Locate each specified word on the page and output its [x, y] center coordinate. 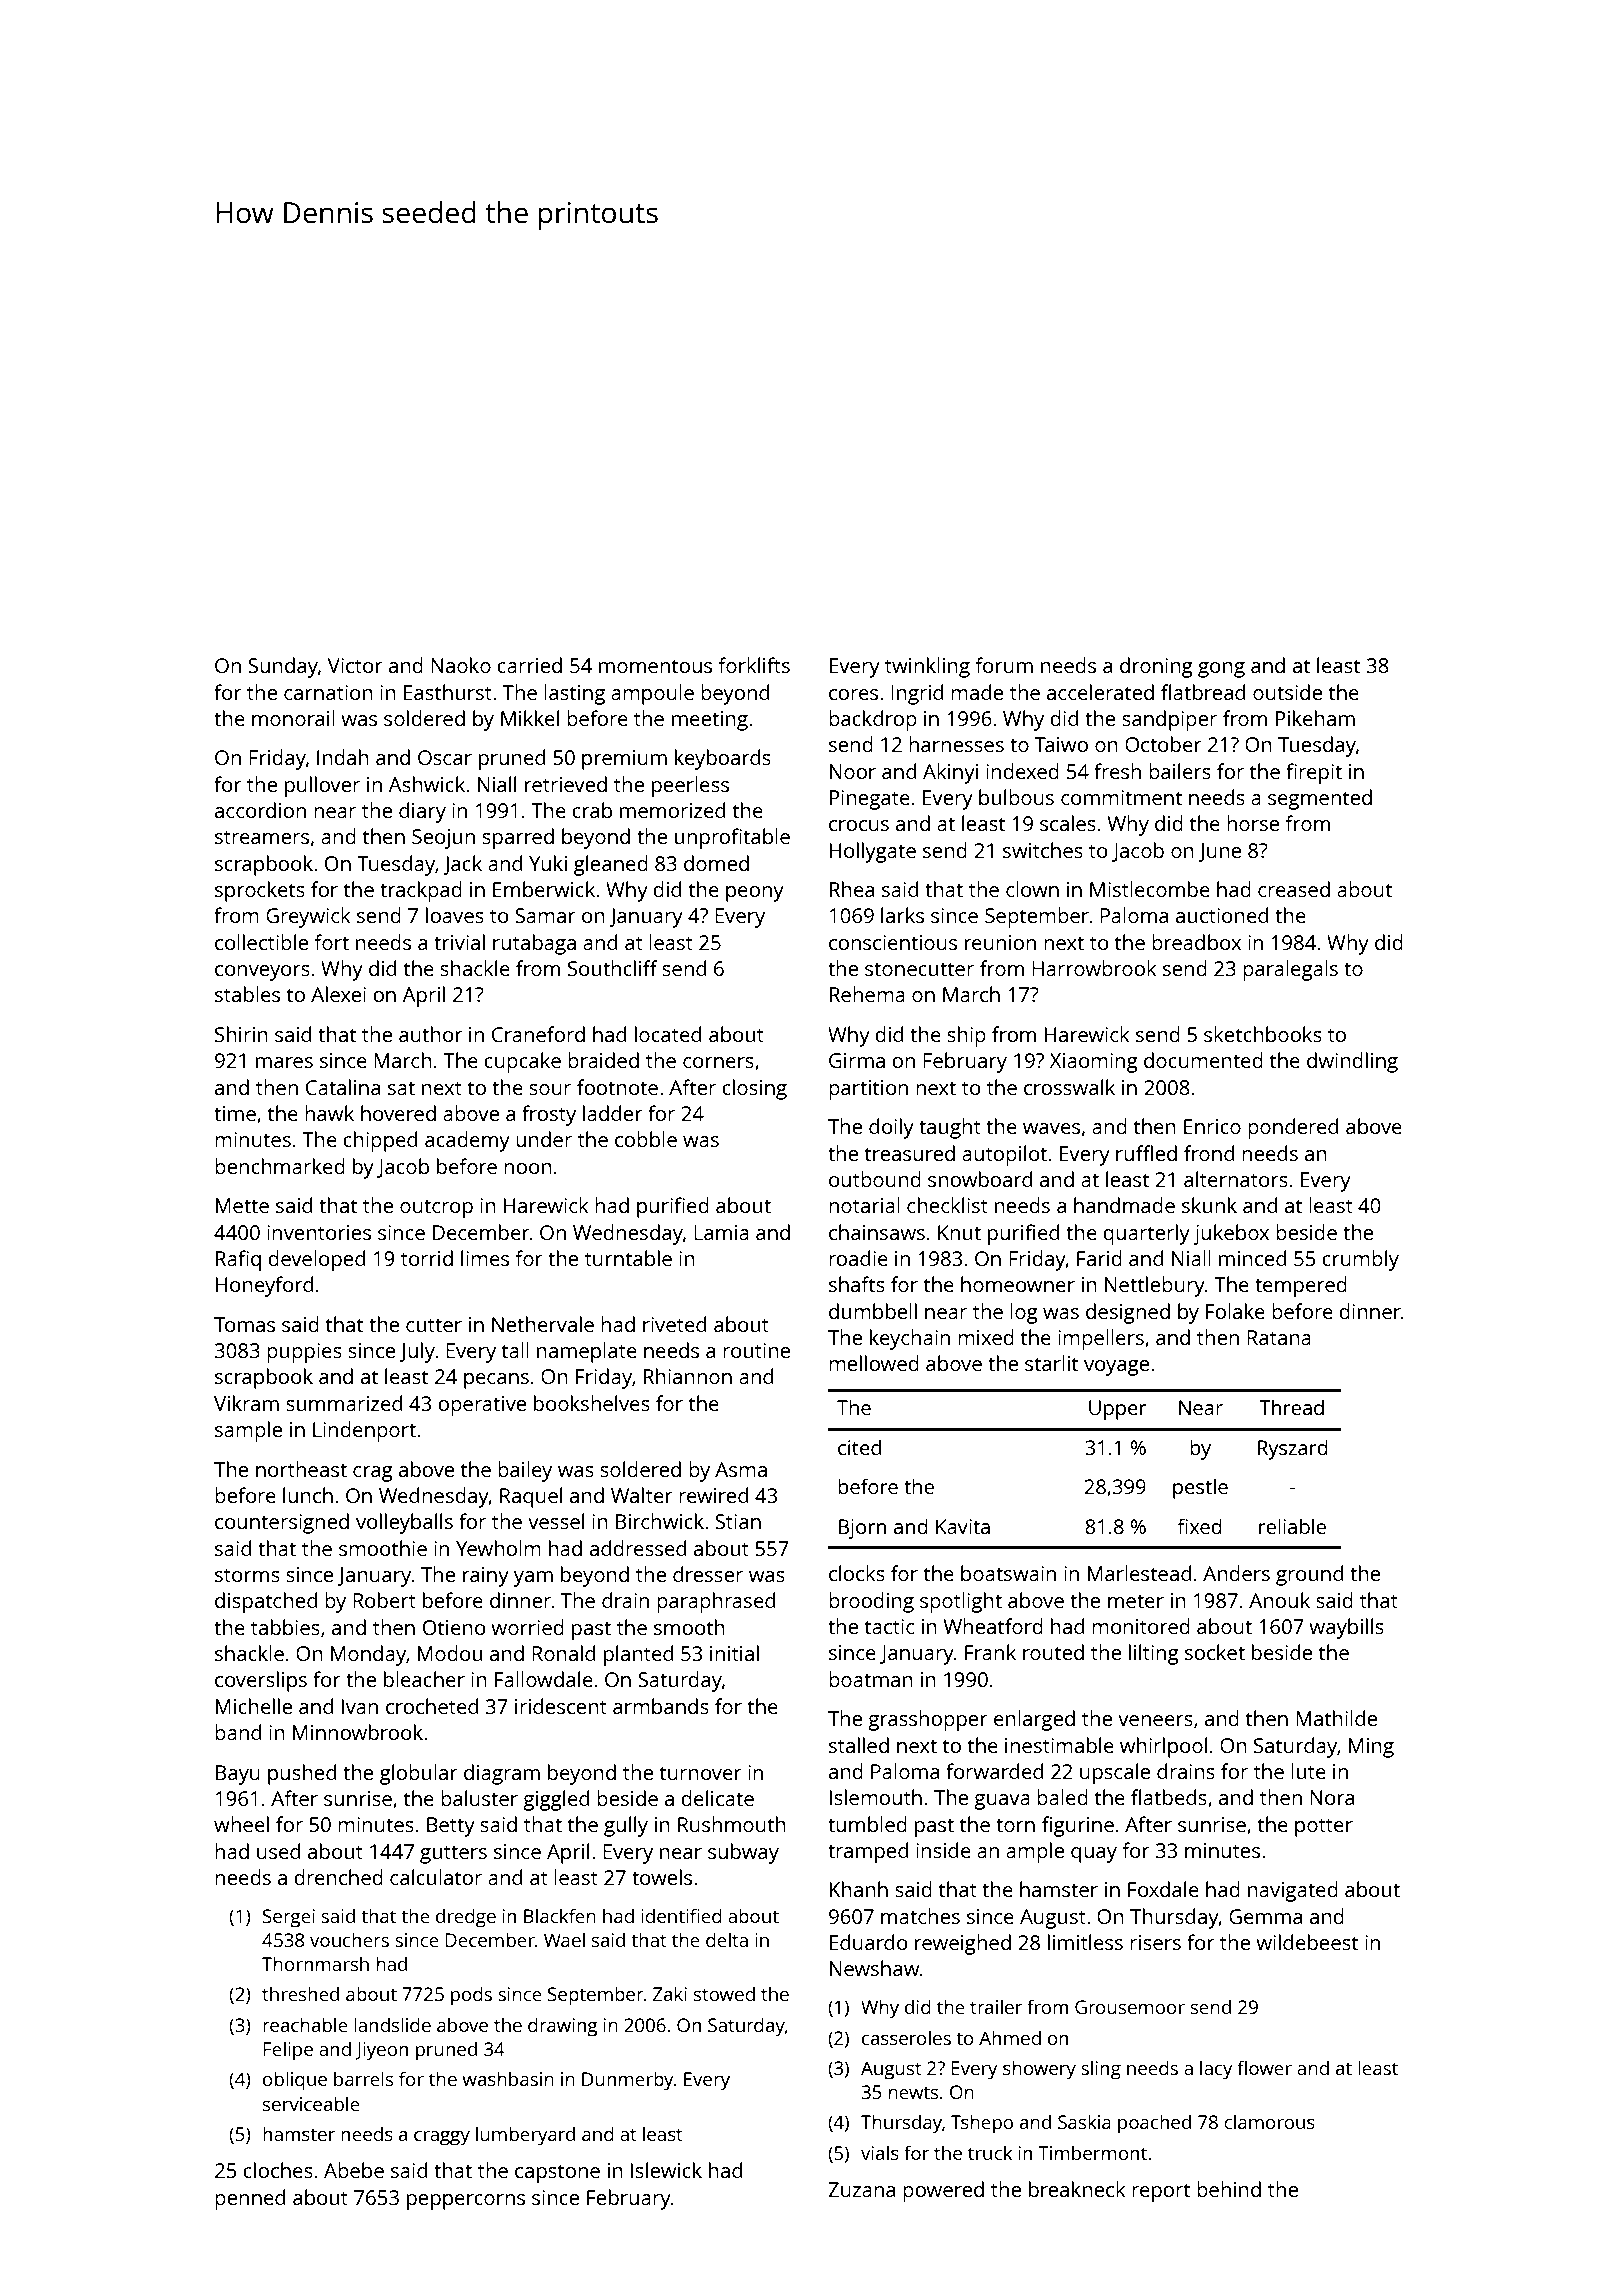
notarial [864, 1205]
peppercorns [466, 2202]
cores [853, 694]
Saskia [1084, 2121]
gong [1221, 670]
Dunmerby [628, 2081]
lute [1308, 1771]
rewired [713, 1495]
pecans [496, 1381]
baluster [479, 1798]
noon [528, 1168]
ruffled [1146, 1153]
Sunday [283, 667]
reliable [1292, 1526]
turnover [701, 1773]
